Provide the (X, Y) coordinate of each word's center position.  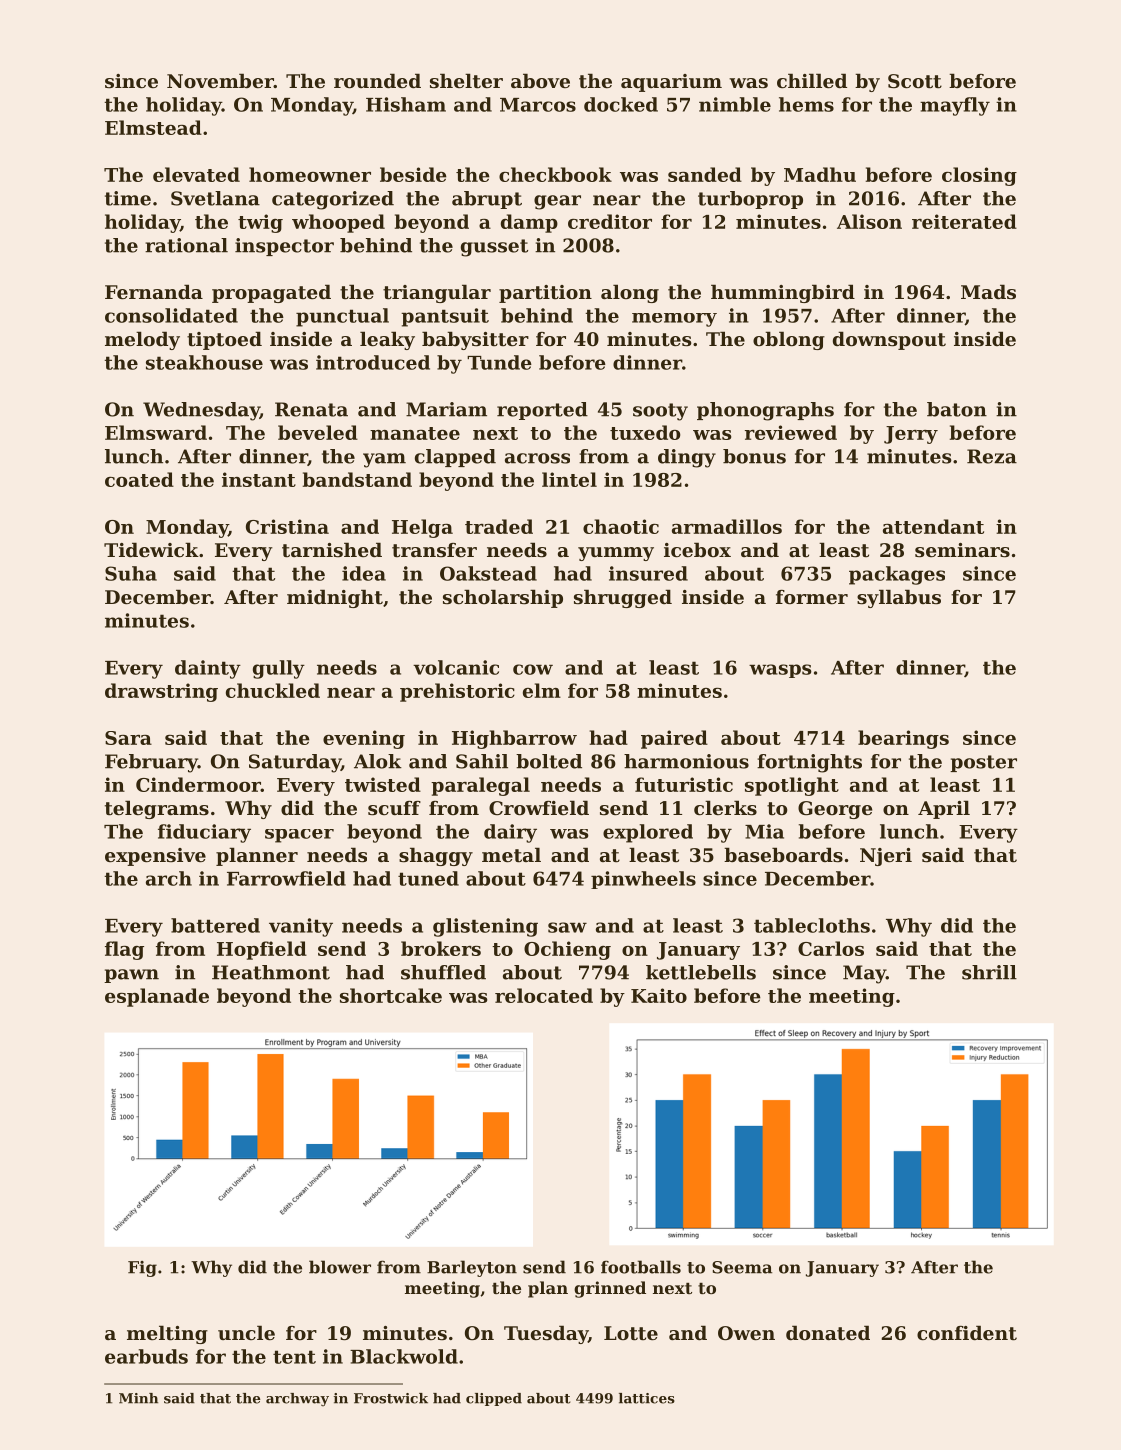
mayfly (955, 106)
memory (674, 320)
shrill (989, 972)
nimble (735, 104)
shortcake (391, 995)
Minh (138, 1398)
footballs (641, 1267)
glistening (485, 927)
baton (957, 409)
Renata (311, 409)
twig (260, 223)
